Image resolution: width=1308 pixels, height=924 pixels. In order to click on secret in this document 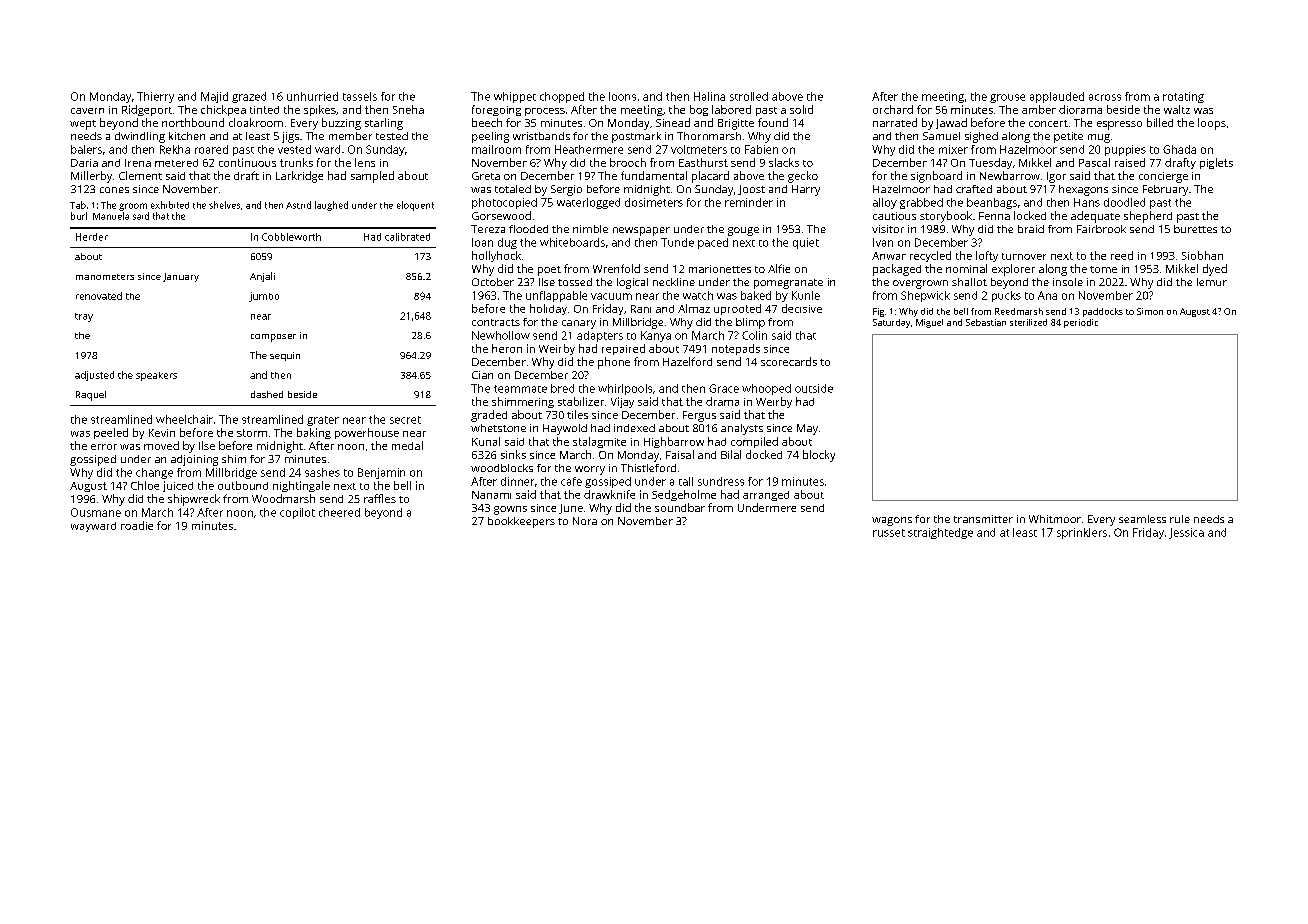, I will do `click(405, 420)`.
